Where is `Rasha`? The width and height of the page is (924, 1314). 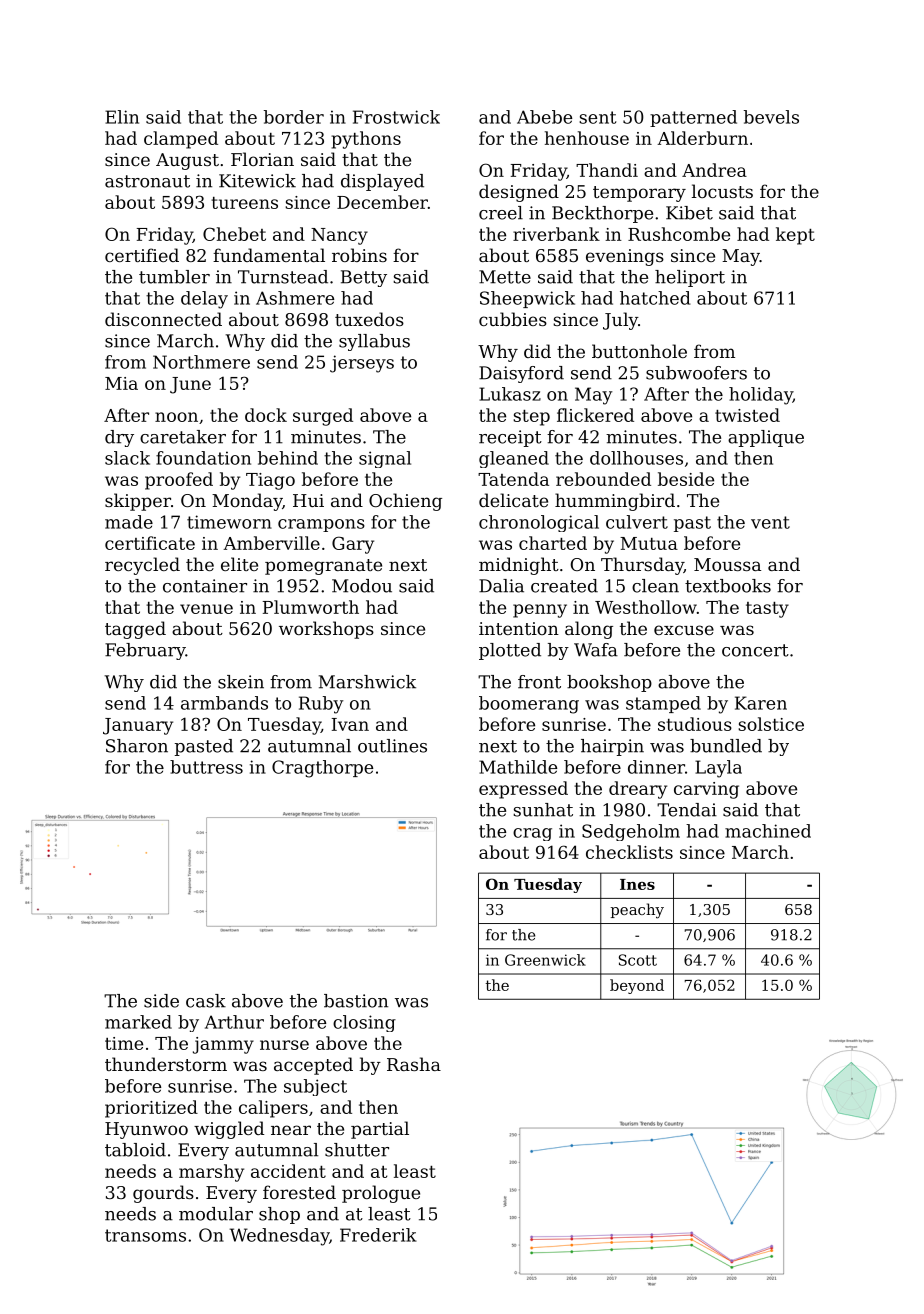 Rasha is located at coordinates (414, 1064).
